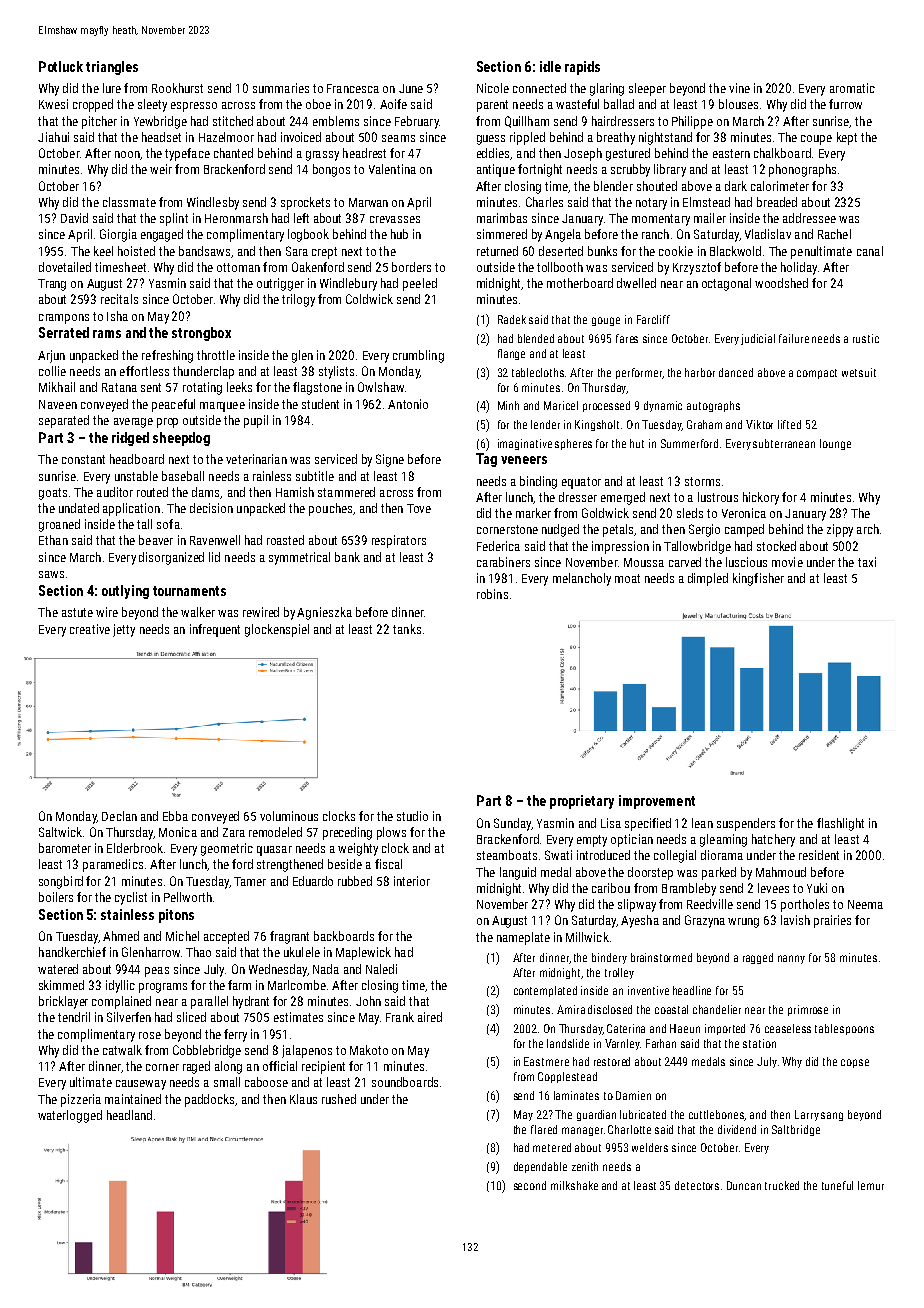  What do you see at coordinates (390, 460) in the screenshot?
I see `Signe` at bounding box center [390, 460].
